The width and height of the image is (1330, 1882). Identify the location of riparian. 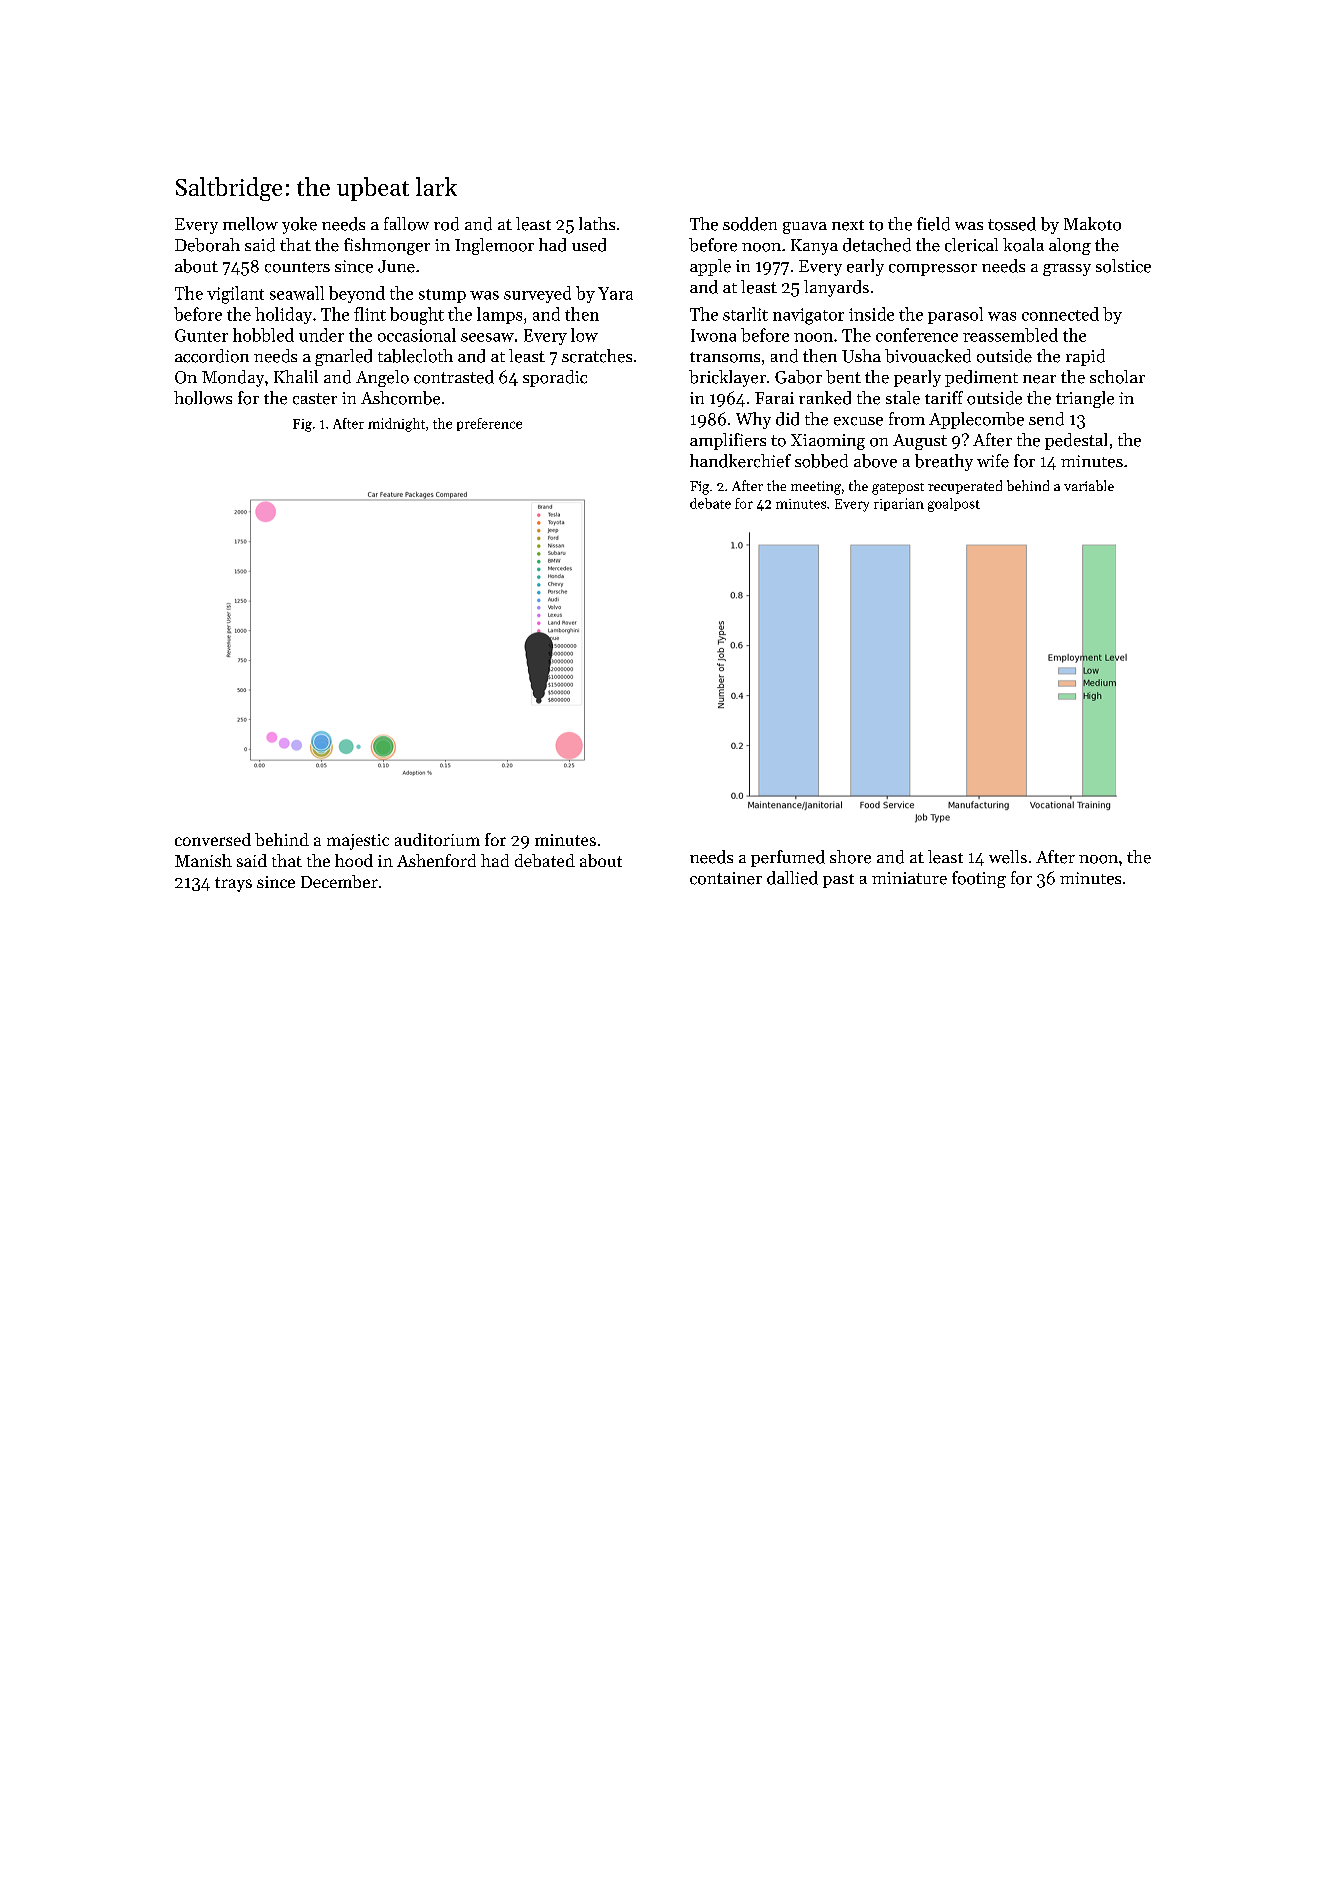
(899, 504).
